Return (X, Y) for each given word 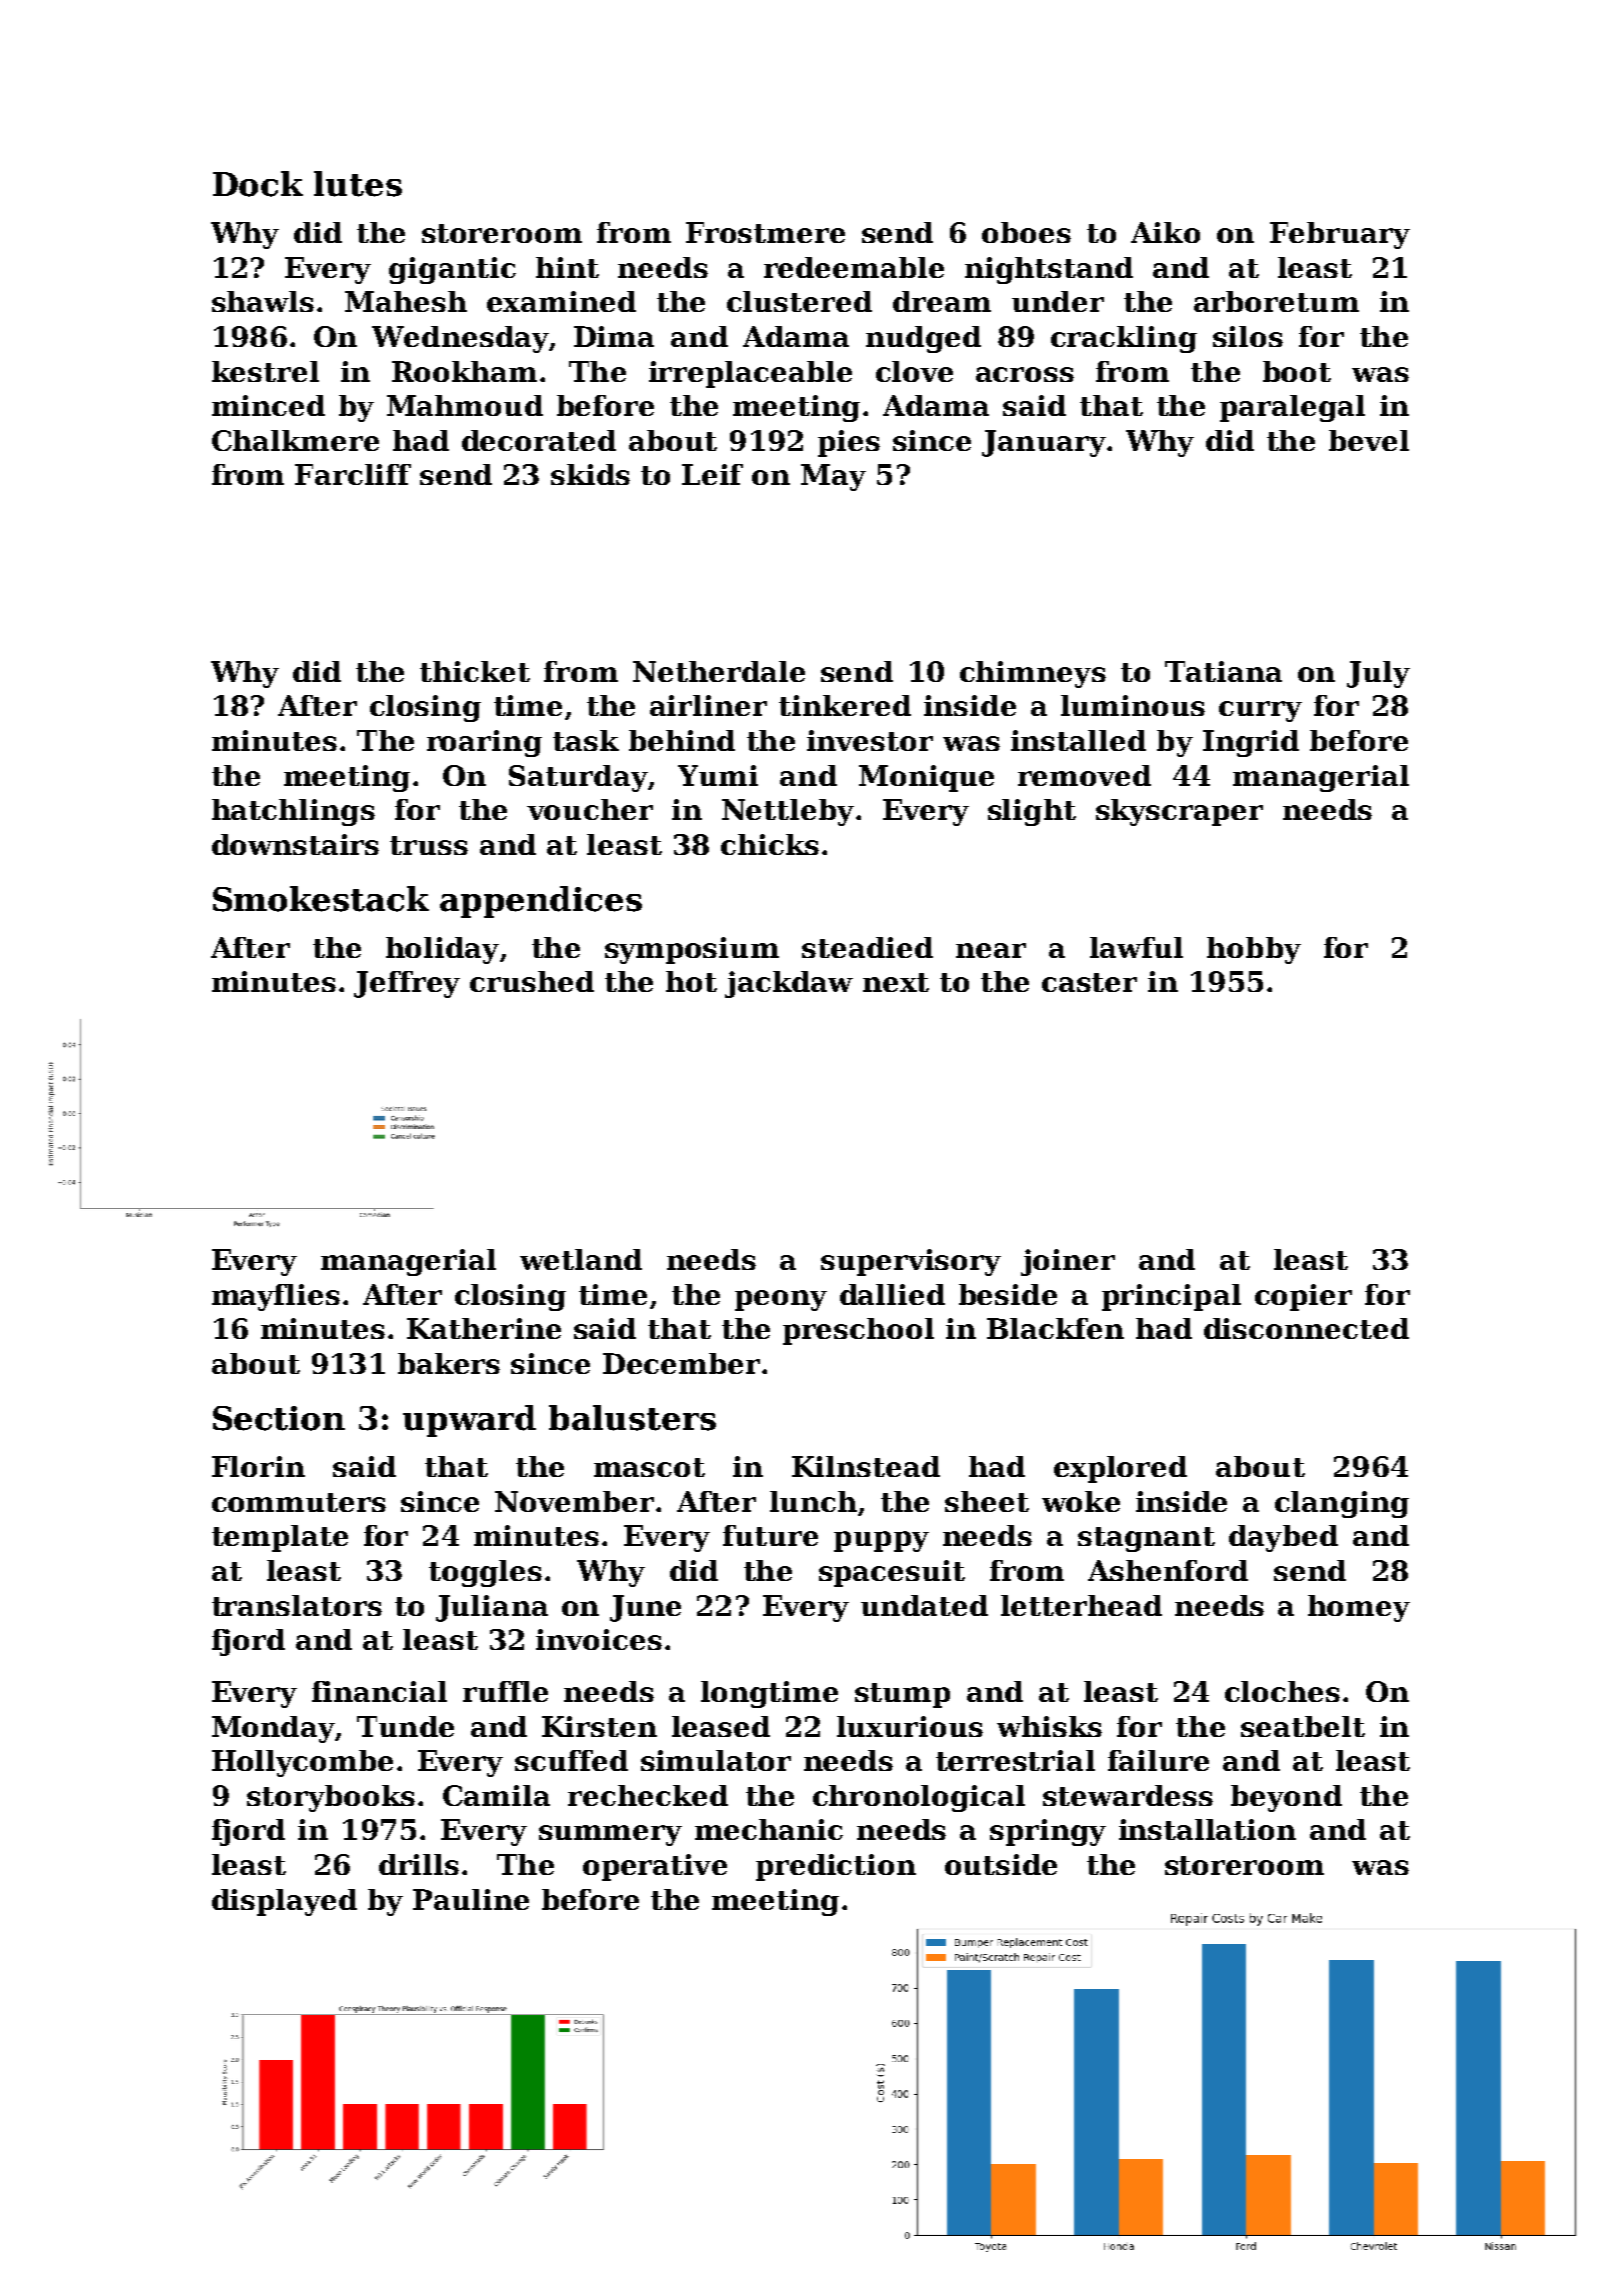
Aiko (1165, 232)
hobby (1254, 950)
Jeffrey (407, 984)
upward (469, 1421)
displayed (284, 1902)
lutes (358, 184)
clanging (1342, 1504)
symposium (692, 950)
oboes (1026, 232)
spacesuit (892, 1573)
